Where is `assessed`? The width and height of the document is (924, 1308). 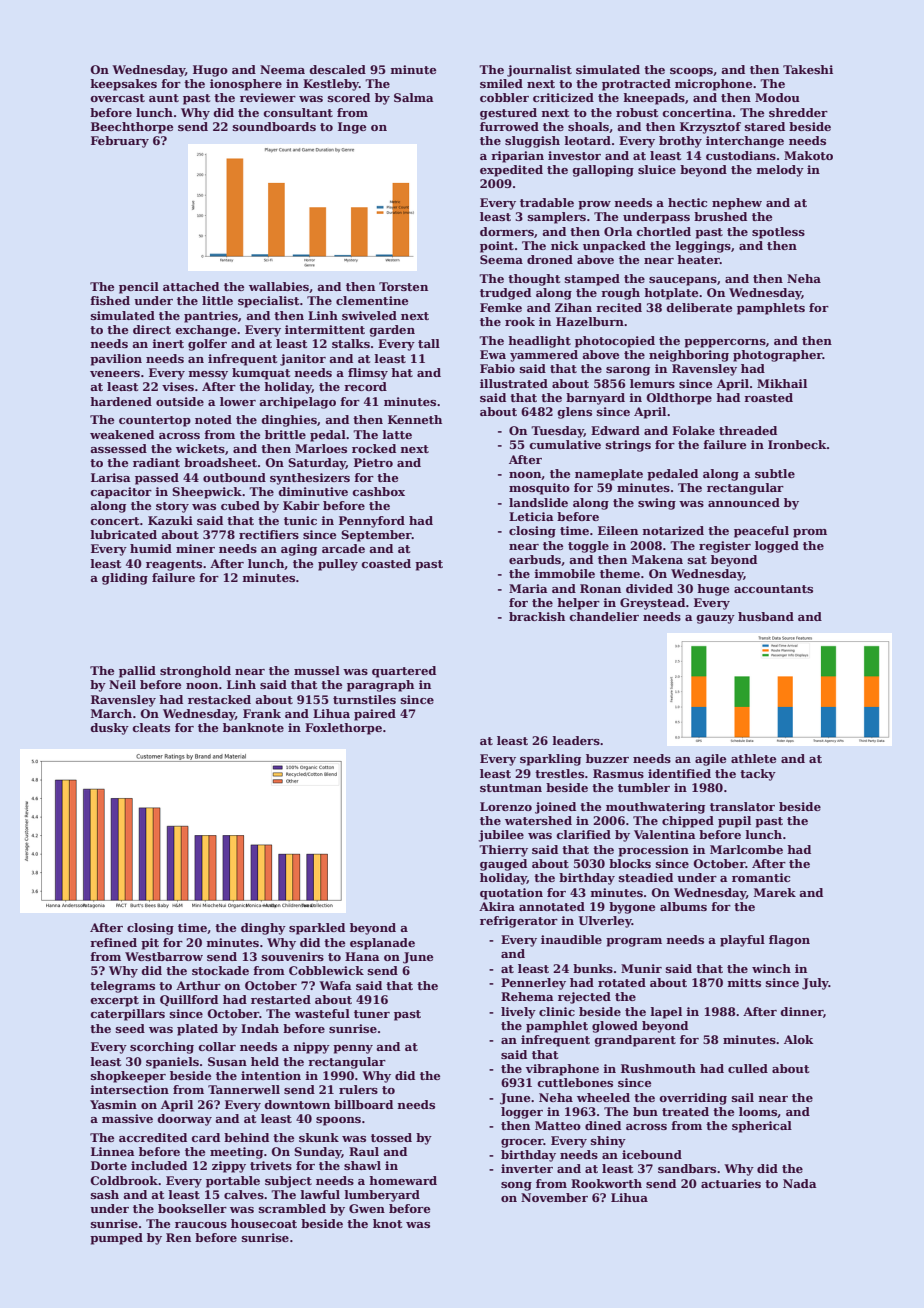 assessed is located at coordinates (118, 448).
